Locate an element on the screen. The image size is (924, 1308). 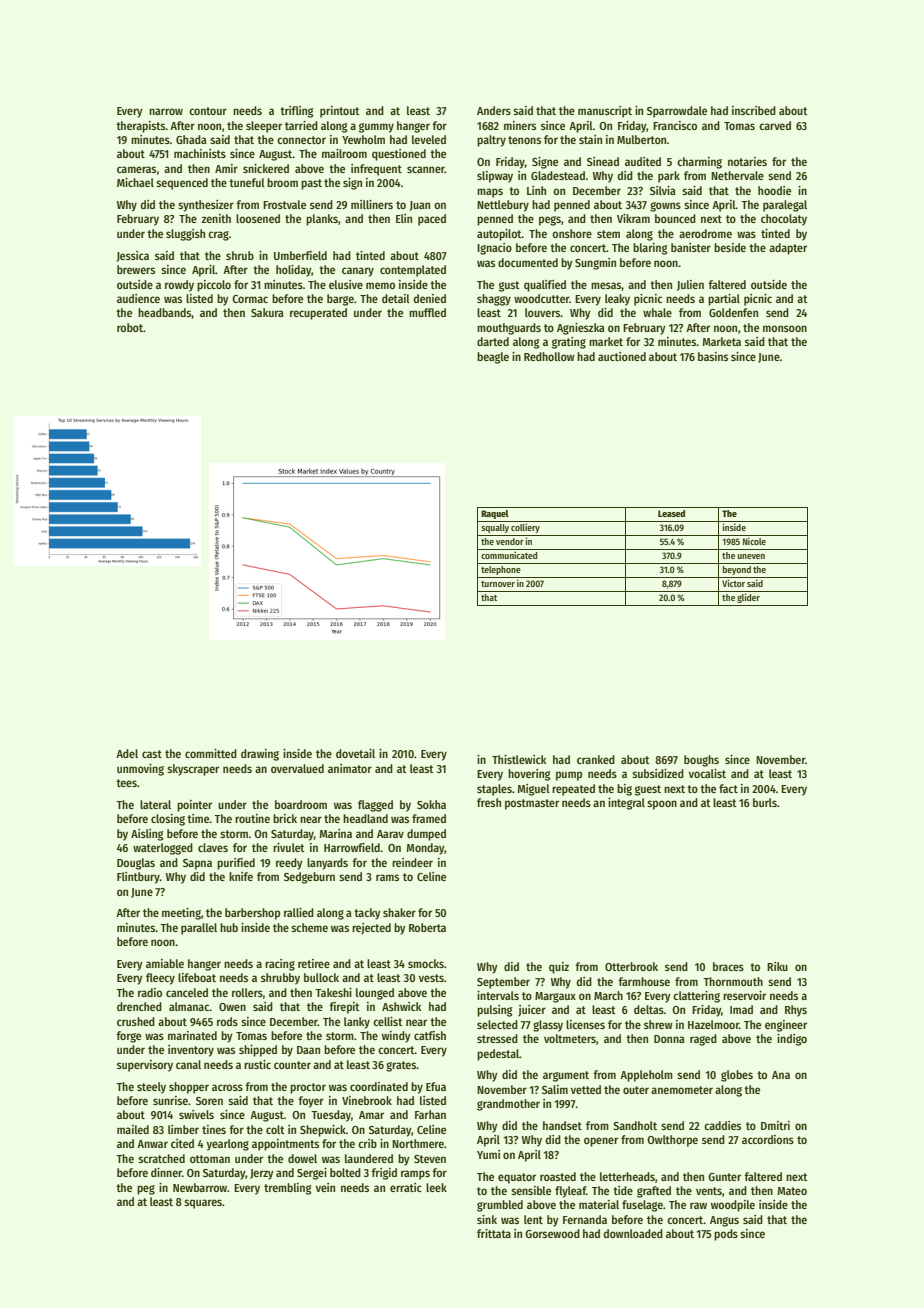
squares is located at coordinates (203, 1204).
